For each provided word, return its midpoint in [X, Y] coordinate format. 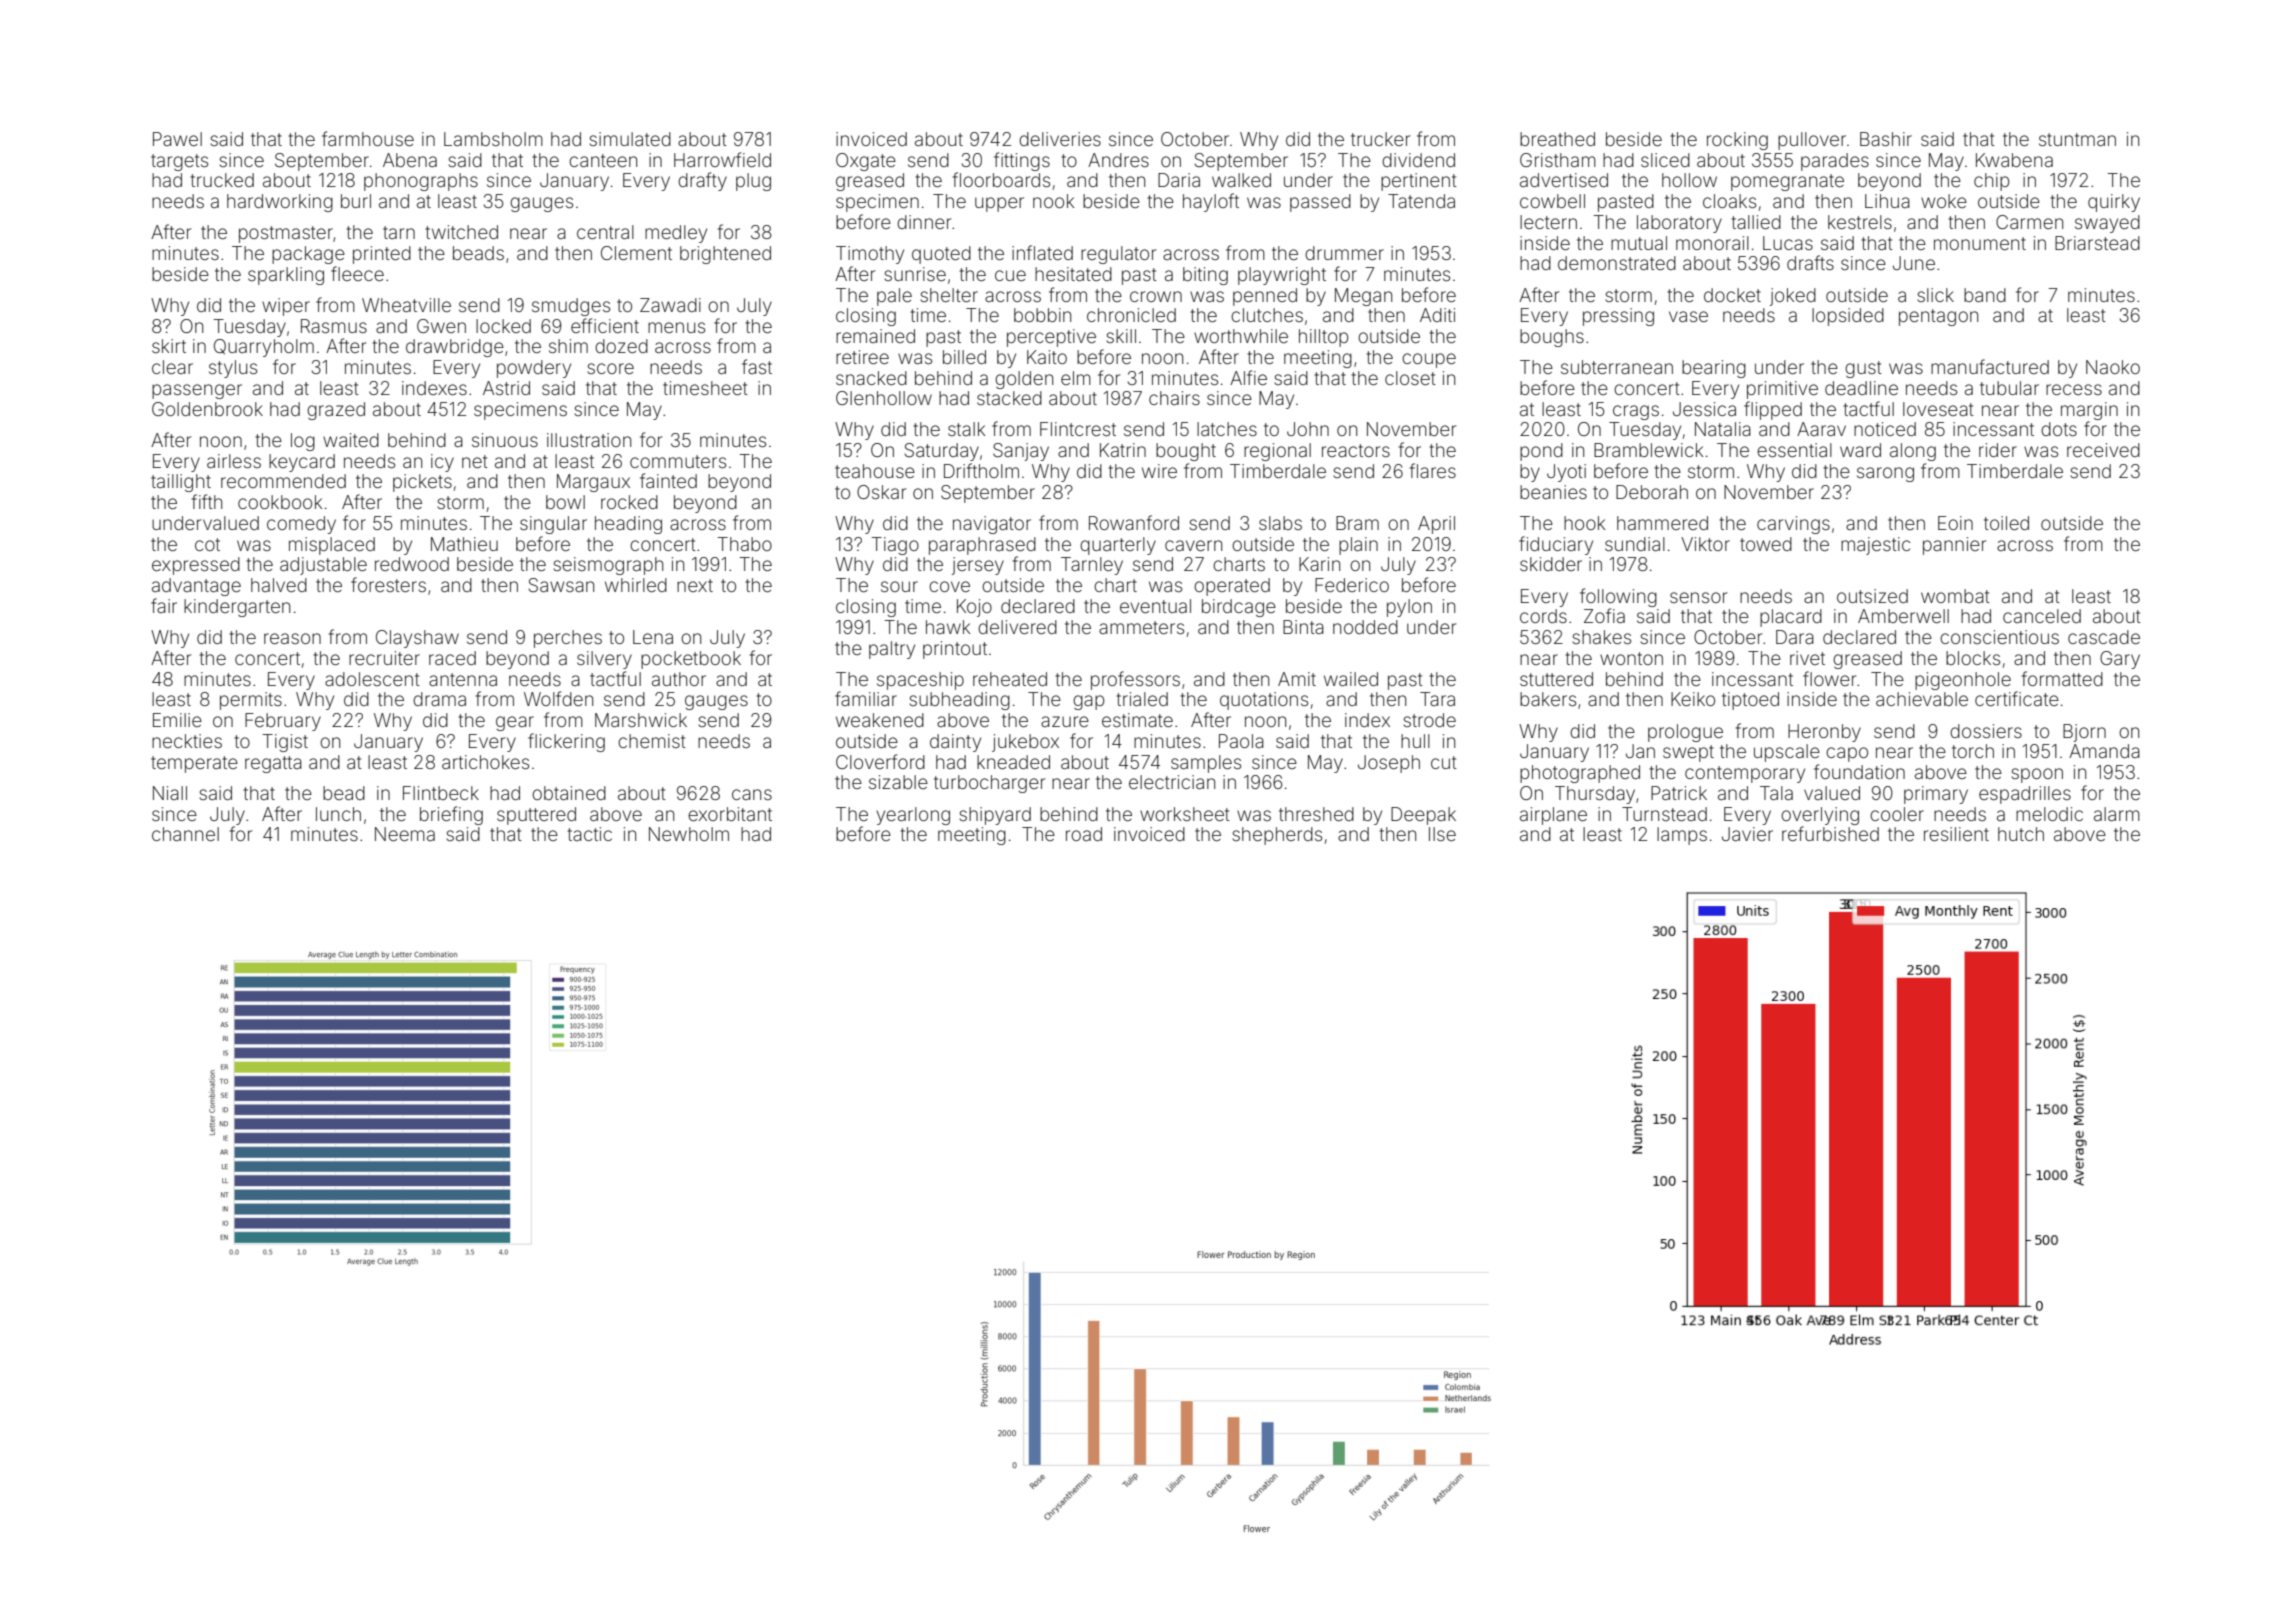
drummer [1344, 253]
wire [1159, 471]
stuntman [2077, 139]
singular [553, 525]
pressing [1618, 317]
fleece [357, 273]
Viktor [1705, 544]
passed [1320, 203]
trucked [222, 180]
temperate [194, 764]
